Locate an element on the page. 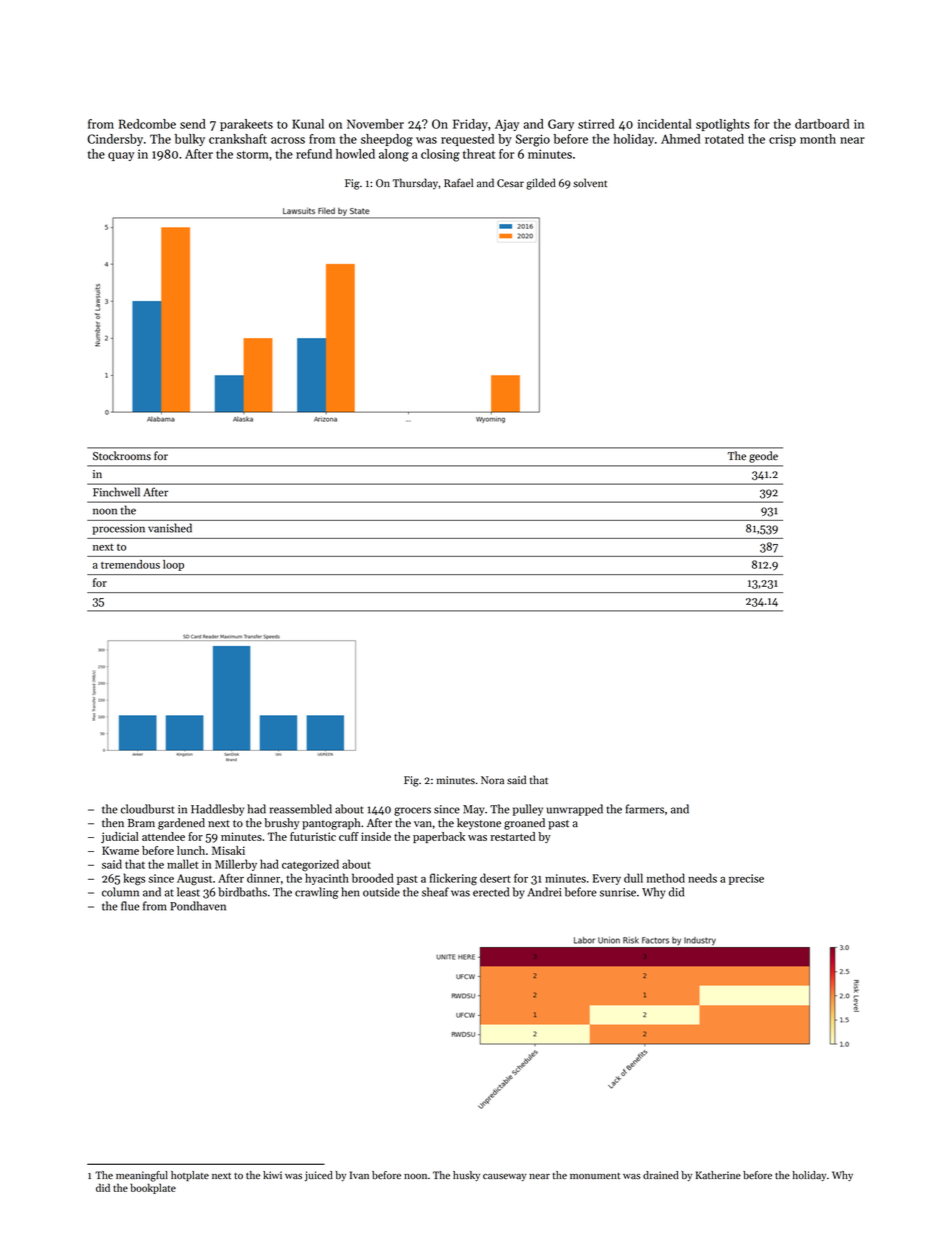  Kwame is located at coordinates (120, 850).
